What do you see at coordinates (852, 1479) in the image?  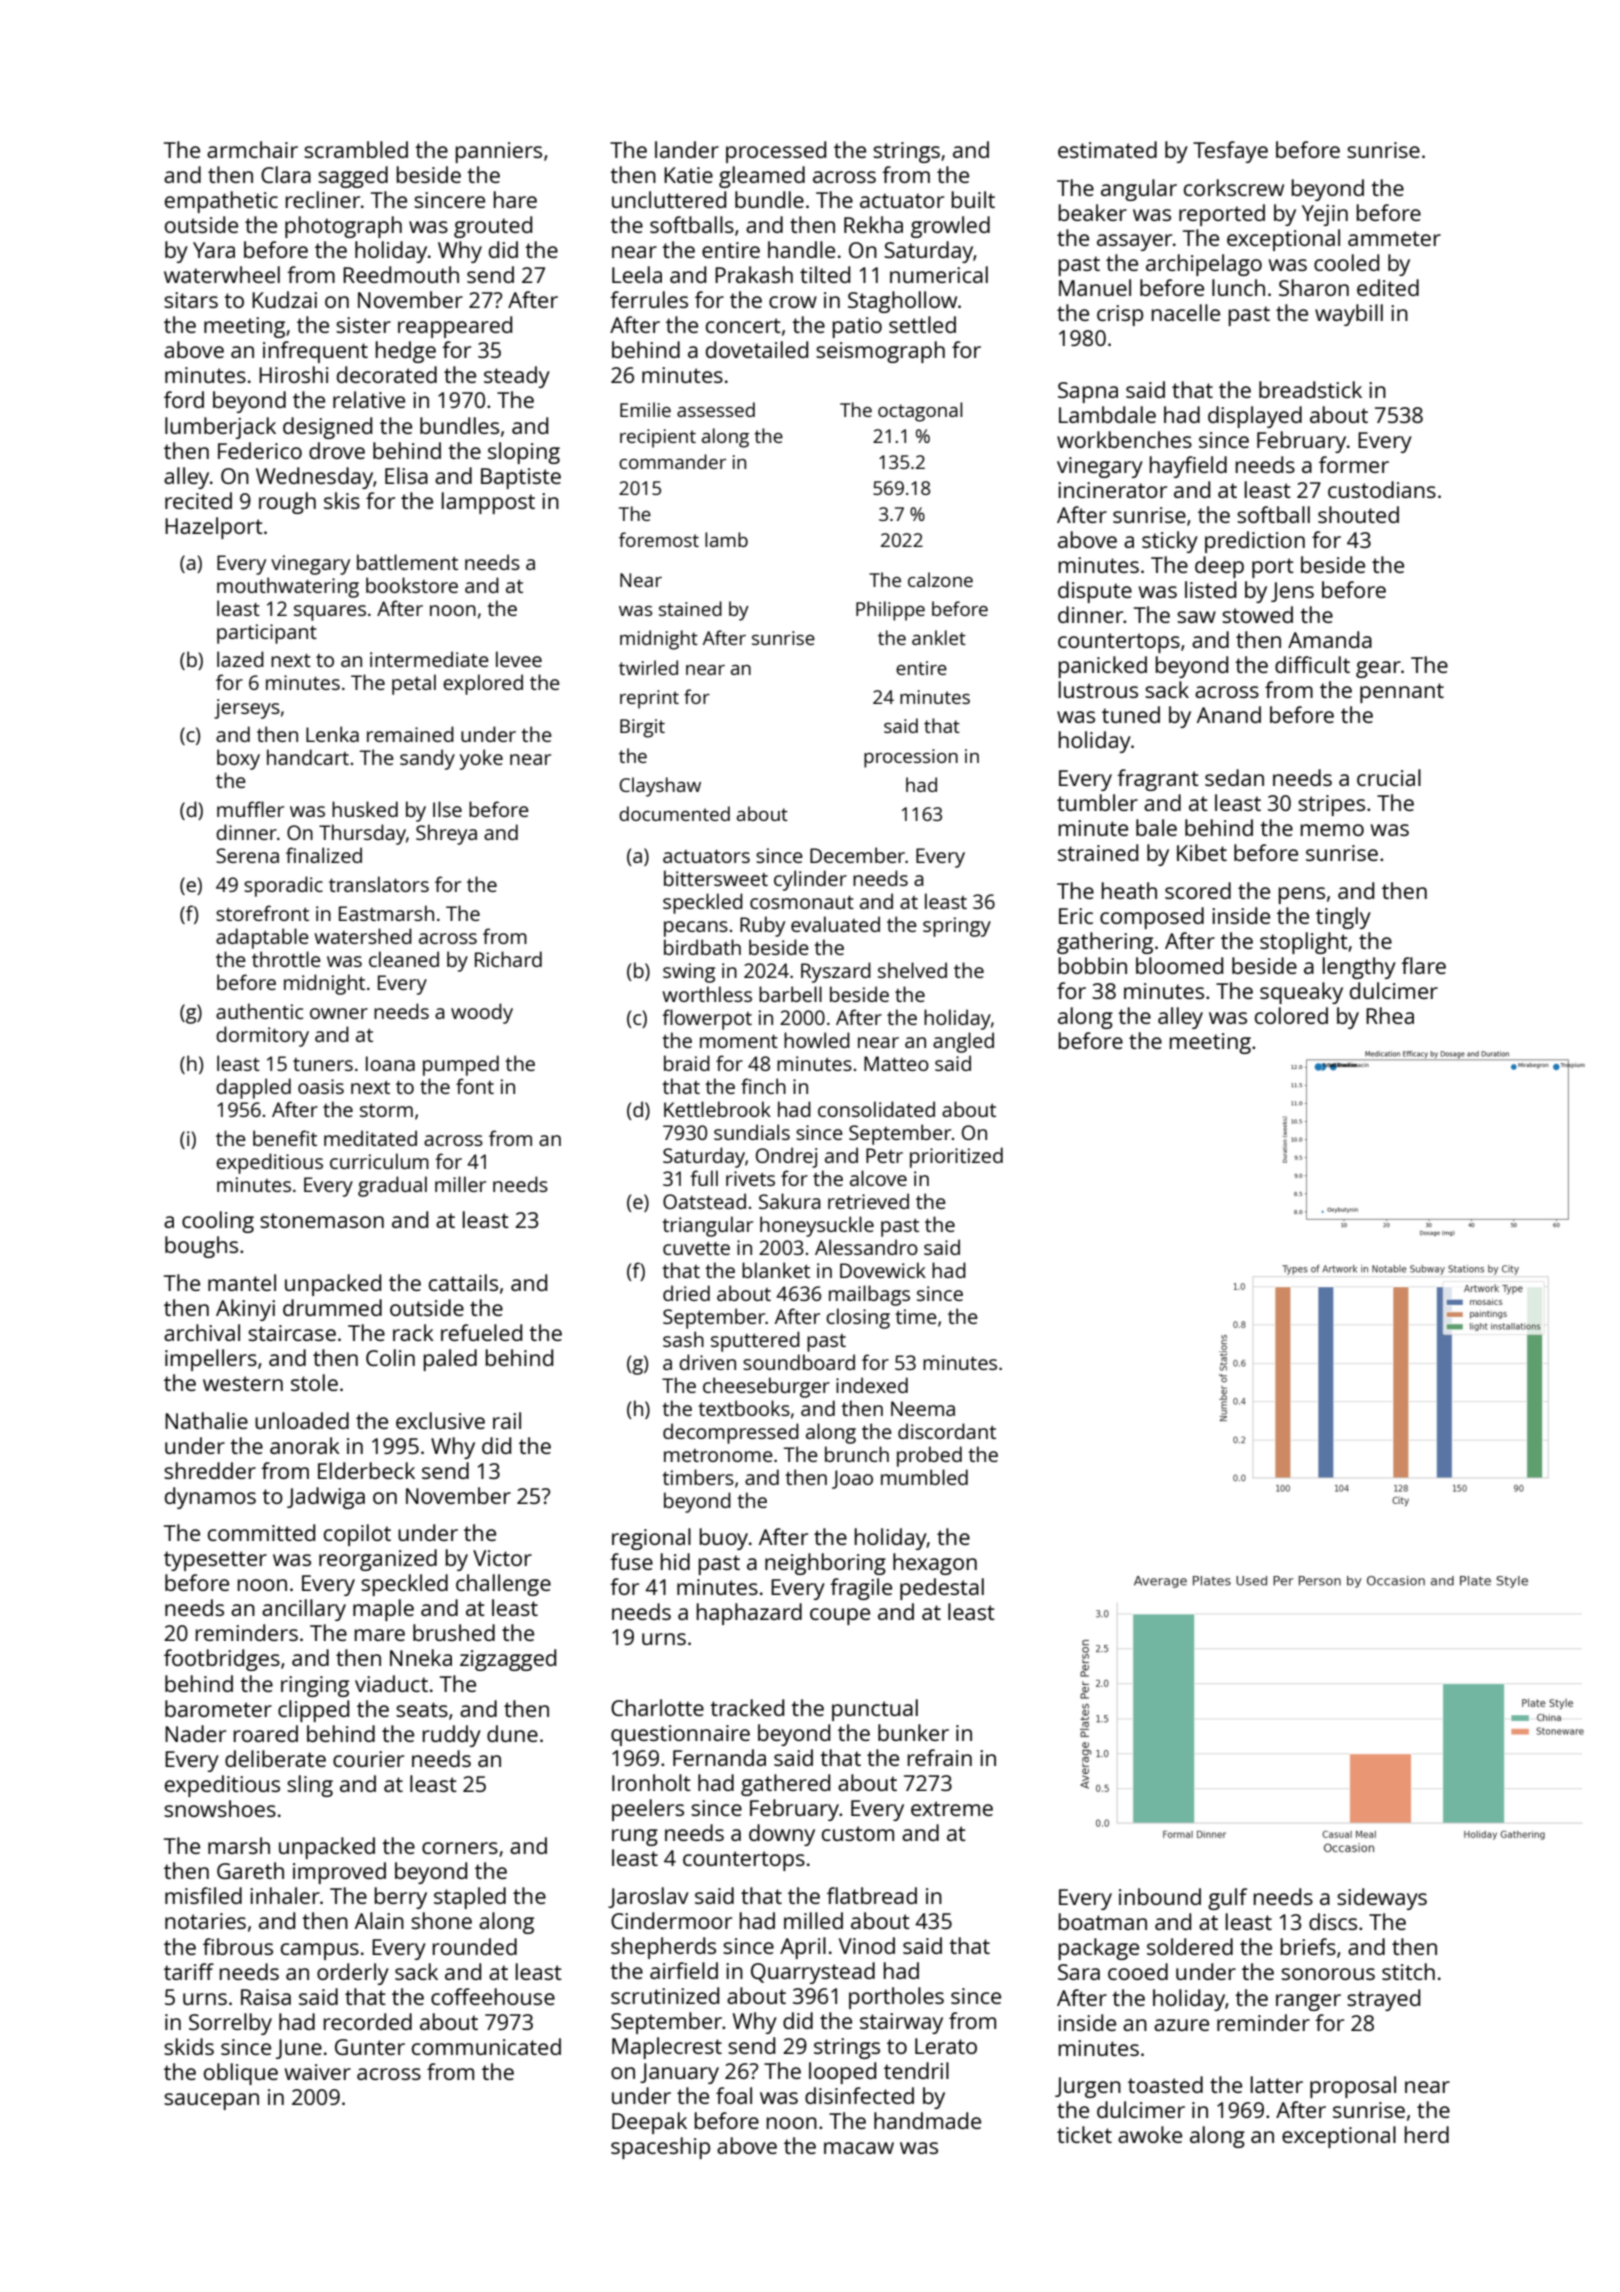 I see `Joao` at bounding box center [852, 1479].
